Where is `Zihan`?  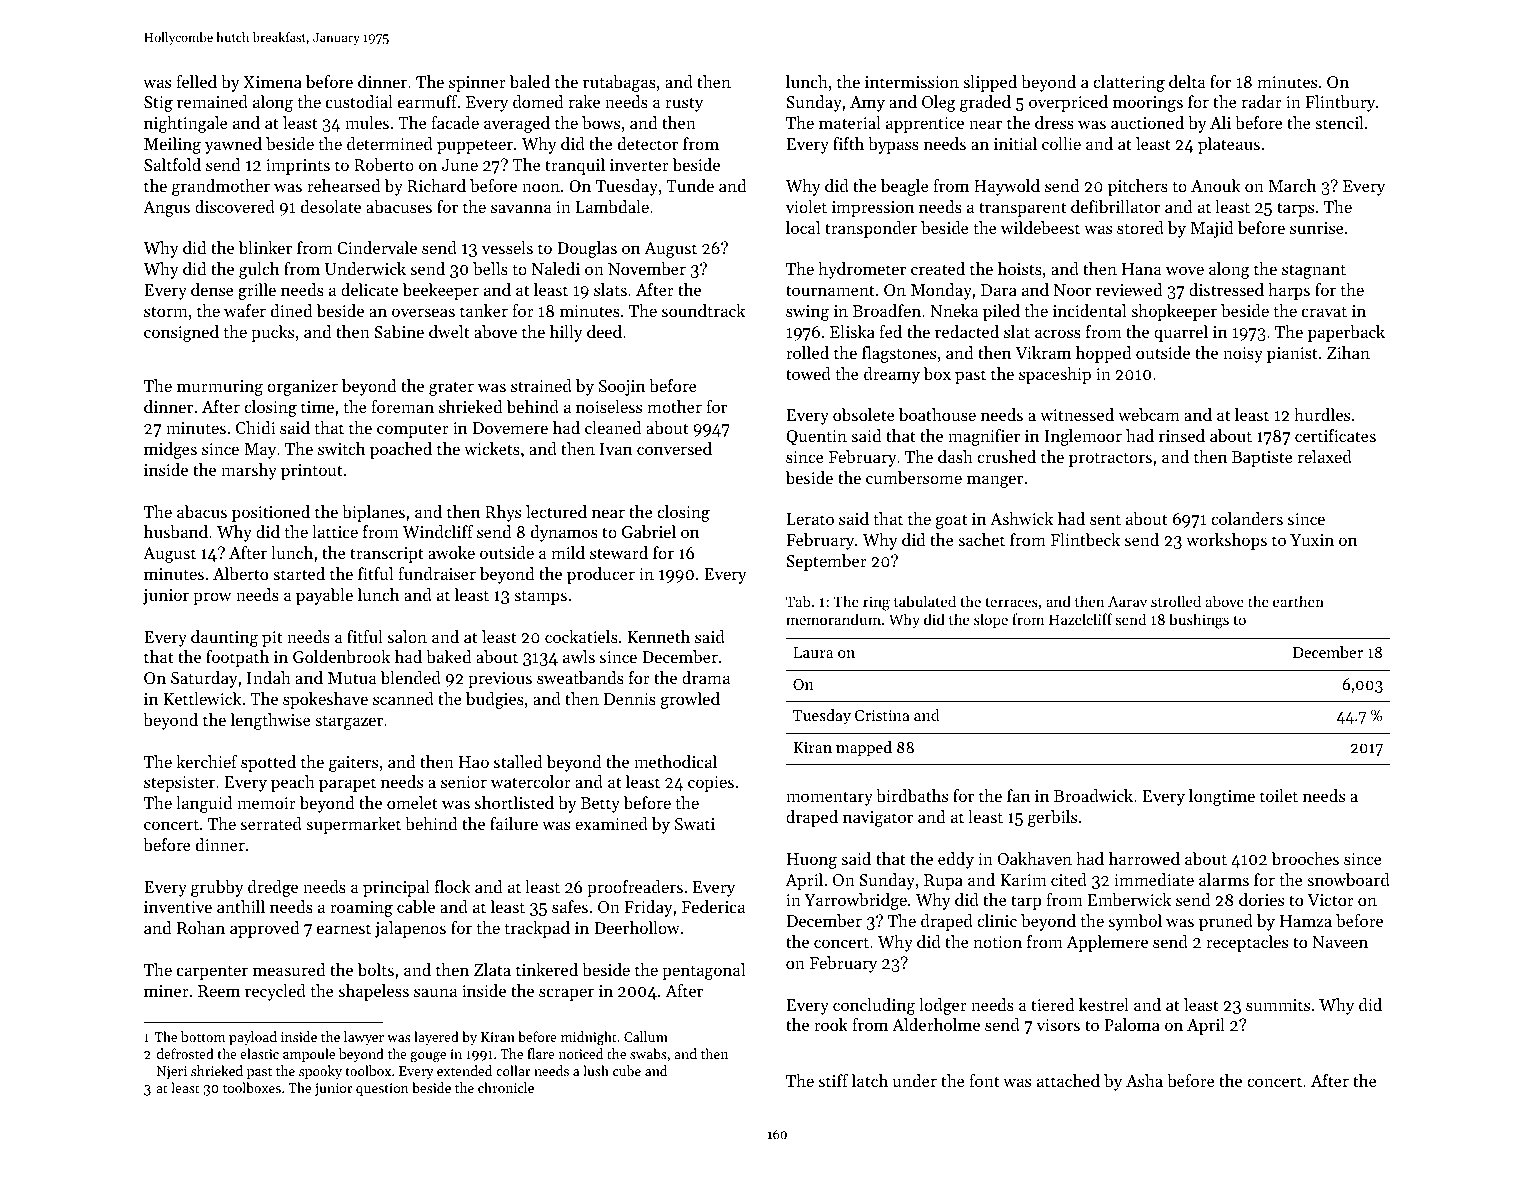
Zihan is located at coordinates (1348, 352).
